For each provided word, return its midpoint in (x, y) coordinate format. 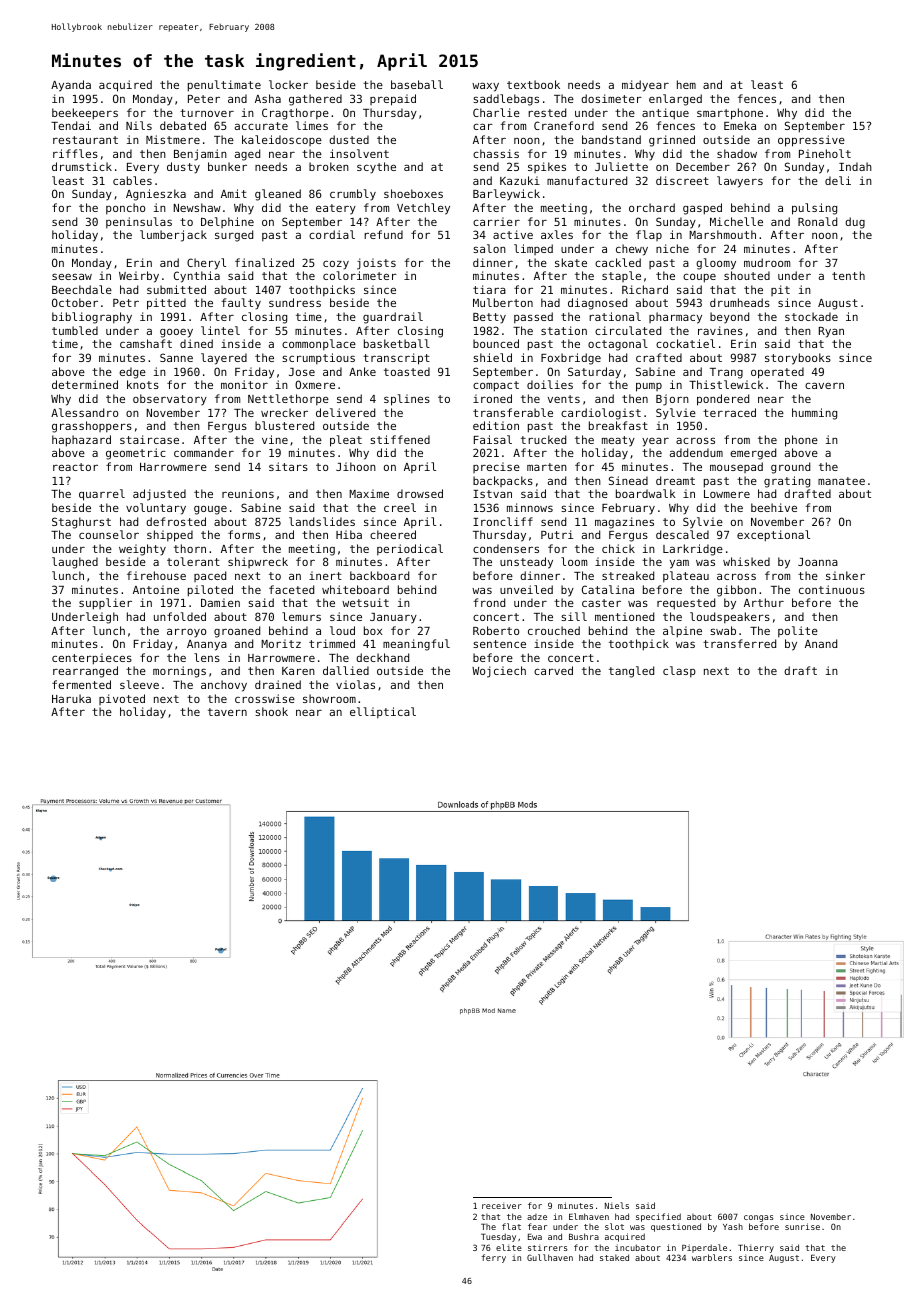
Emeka (740, 125)
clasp (679, 671)
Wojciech (499, 672)
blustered (284, 425)
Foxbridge (571, 359)
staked (614, 1257)
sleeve (139, 684)
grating (787, 482)
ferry (493, 1258)
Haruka (71, 698)
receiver (502, 1206)
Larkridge (693, 550)
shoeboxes (413, 193)
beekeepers (85, 114)
